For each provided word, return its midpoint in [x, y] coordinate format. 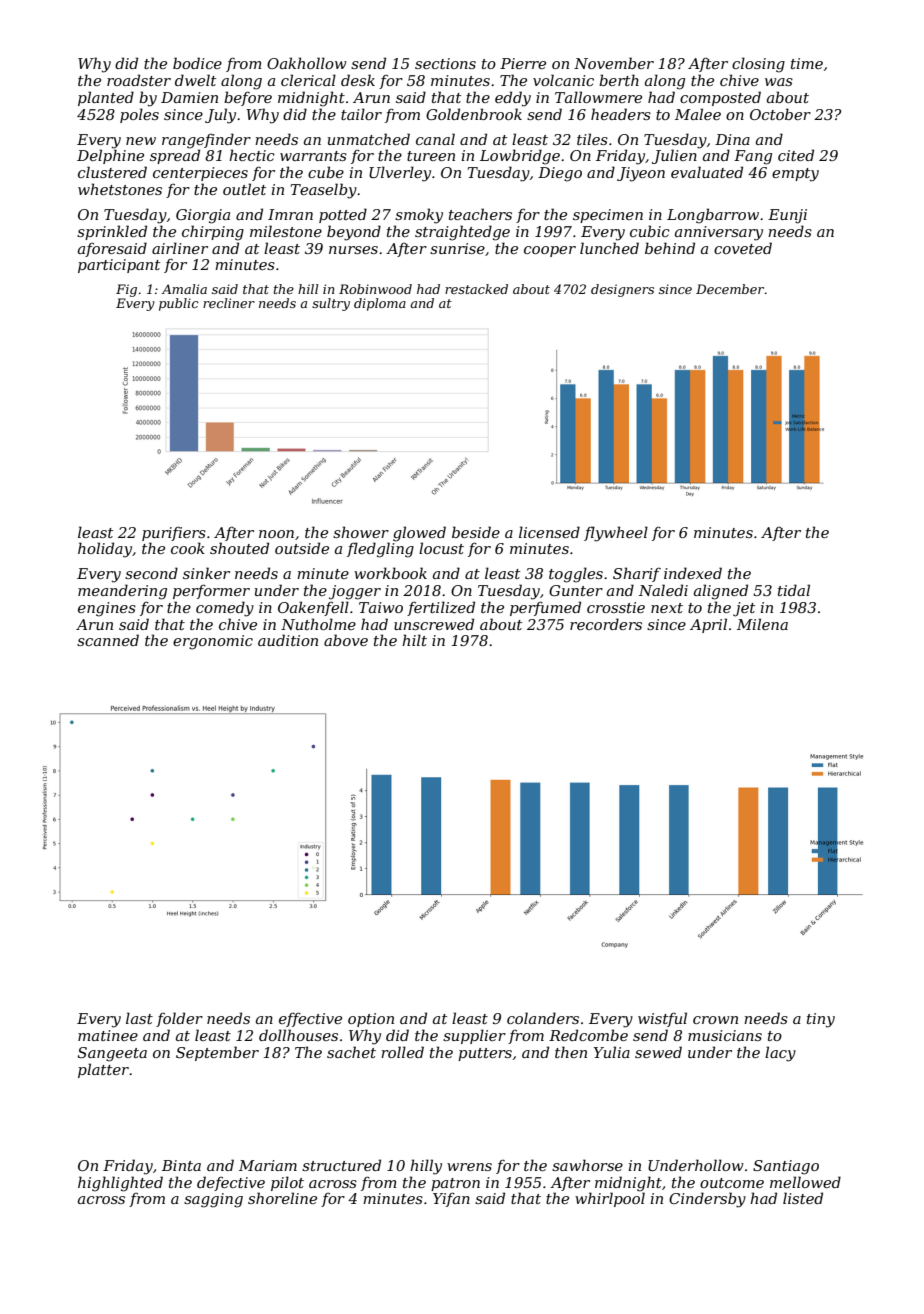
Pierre [523, 63]
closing [758, 65]
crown [715, 1020]
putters [485, 1054]
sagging [213, 1200]
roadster [139, 80]
